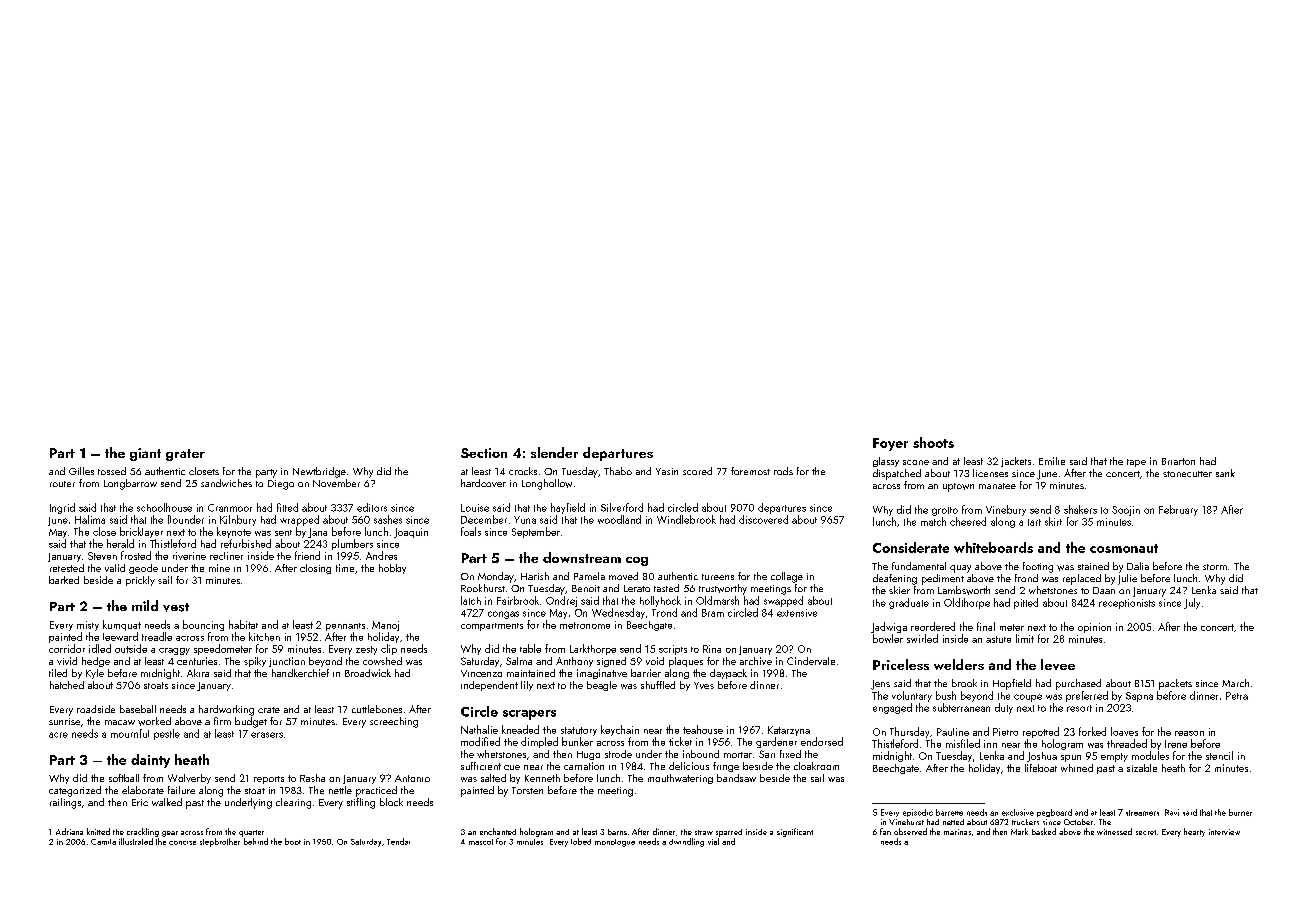  I want to click on slender, so click(554, 452).
